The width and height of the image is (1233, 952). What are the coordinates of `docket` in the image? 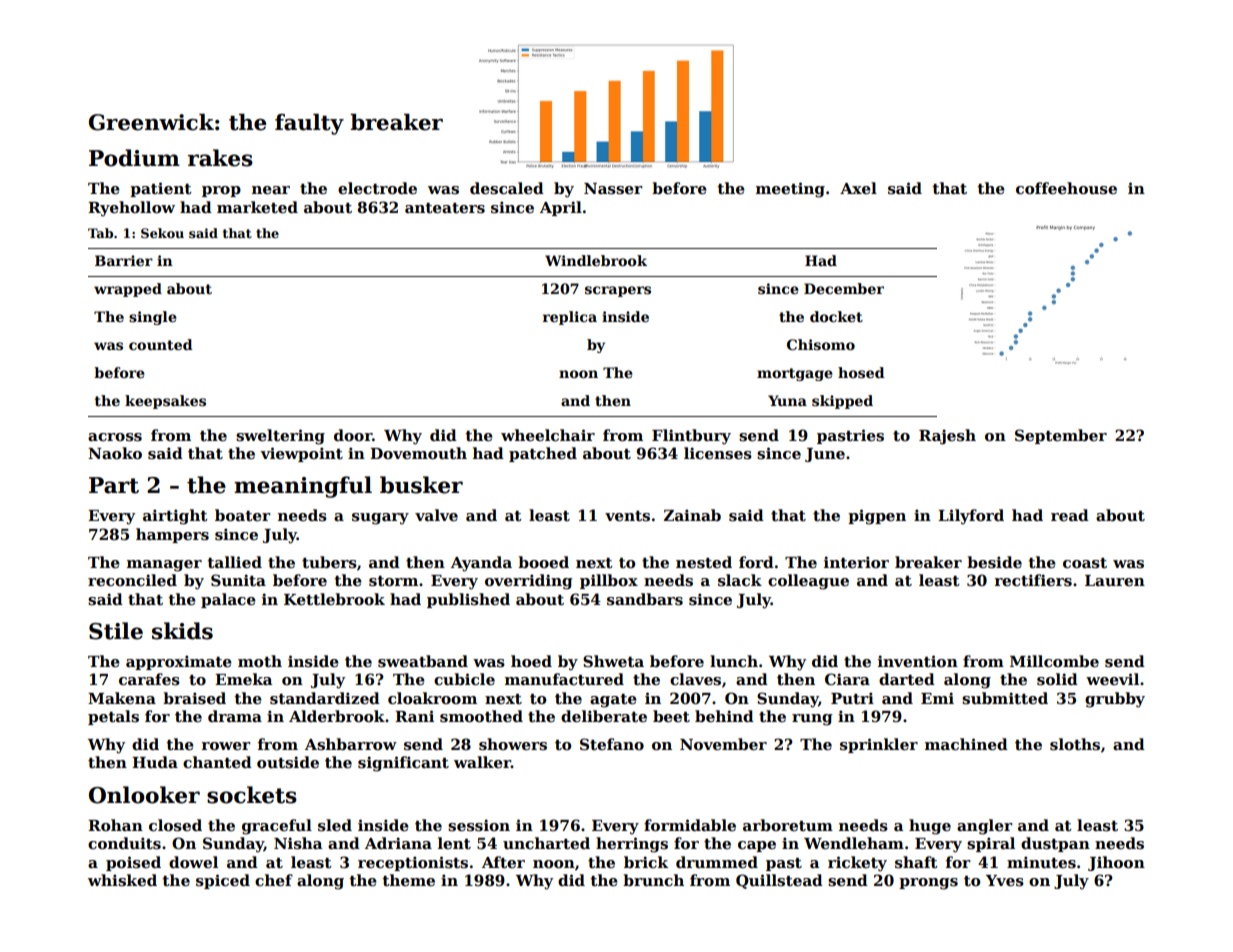 It's located at (836, 316).
